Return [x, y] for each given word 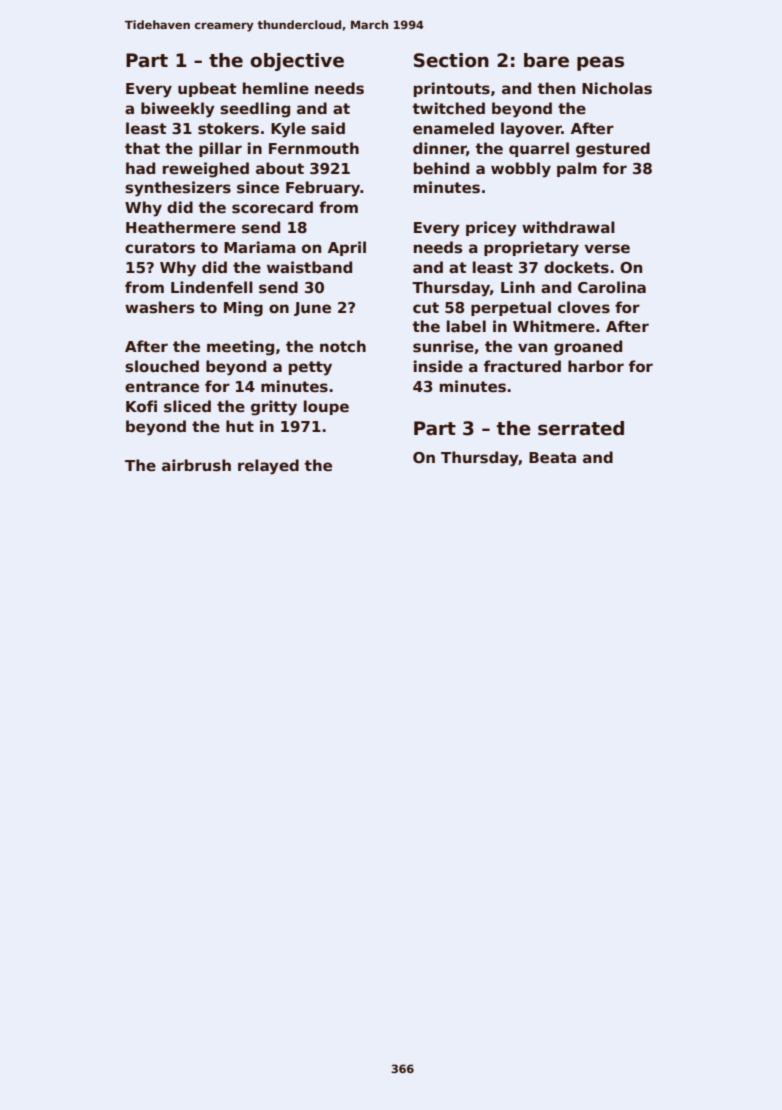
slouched [162, 366]
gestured [613, 150]
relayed [268, 467]
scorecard [272, 207]
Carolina [612, 287]
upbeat [207, 89]
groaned [588, 348]
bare [546, 60]
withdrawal [568, 227]
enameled [453, 128]
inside [438, 366]
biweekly [178, 110]
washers [160, 307]
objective [297, 62]
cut [426, 307]
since [258, 187]
